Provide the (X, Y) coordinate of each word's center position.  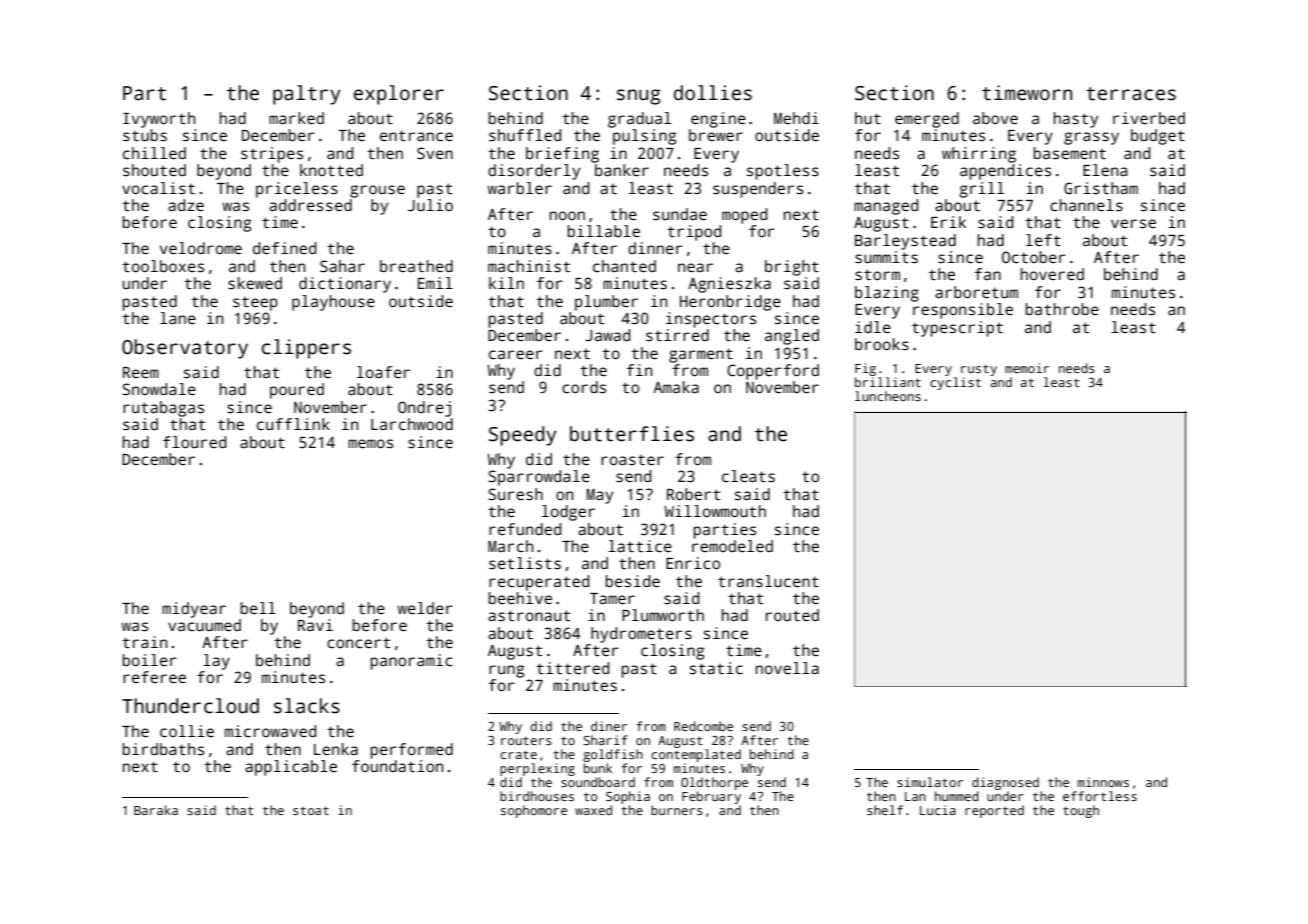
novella (787, 668)
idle (873, 327)
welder (425, 608)
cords (584, 387)
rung (506, 671)
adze (186, 205)
